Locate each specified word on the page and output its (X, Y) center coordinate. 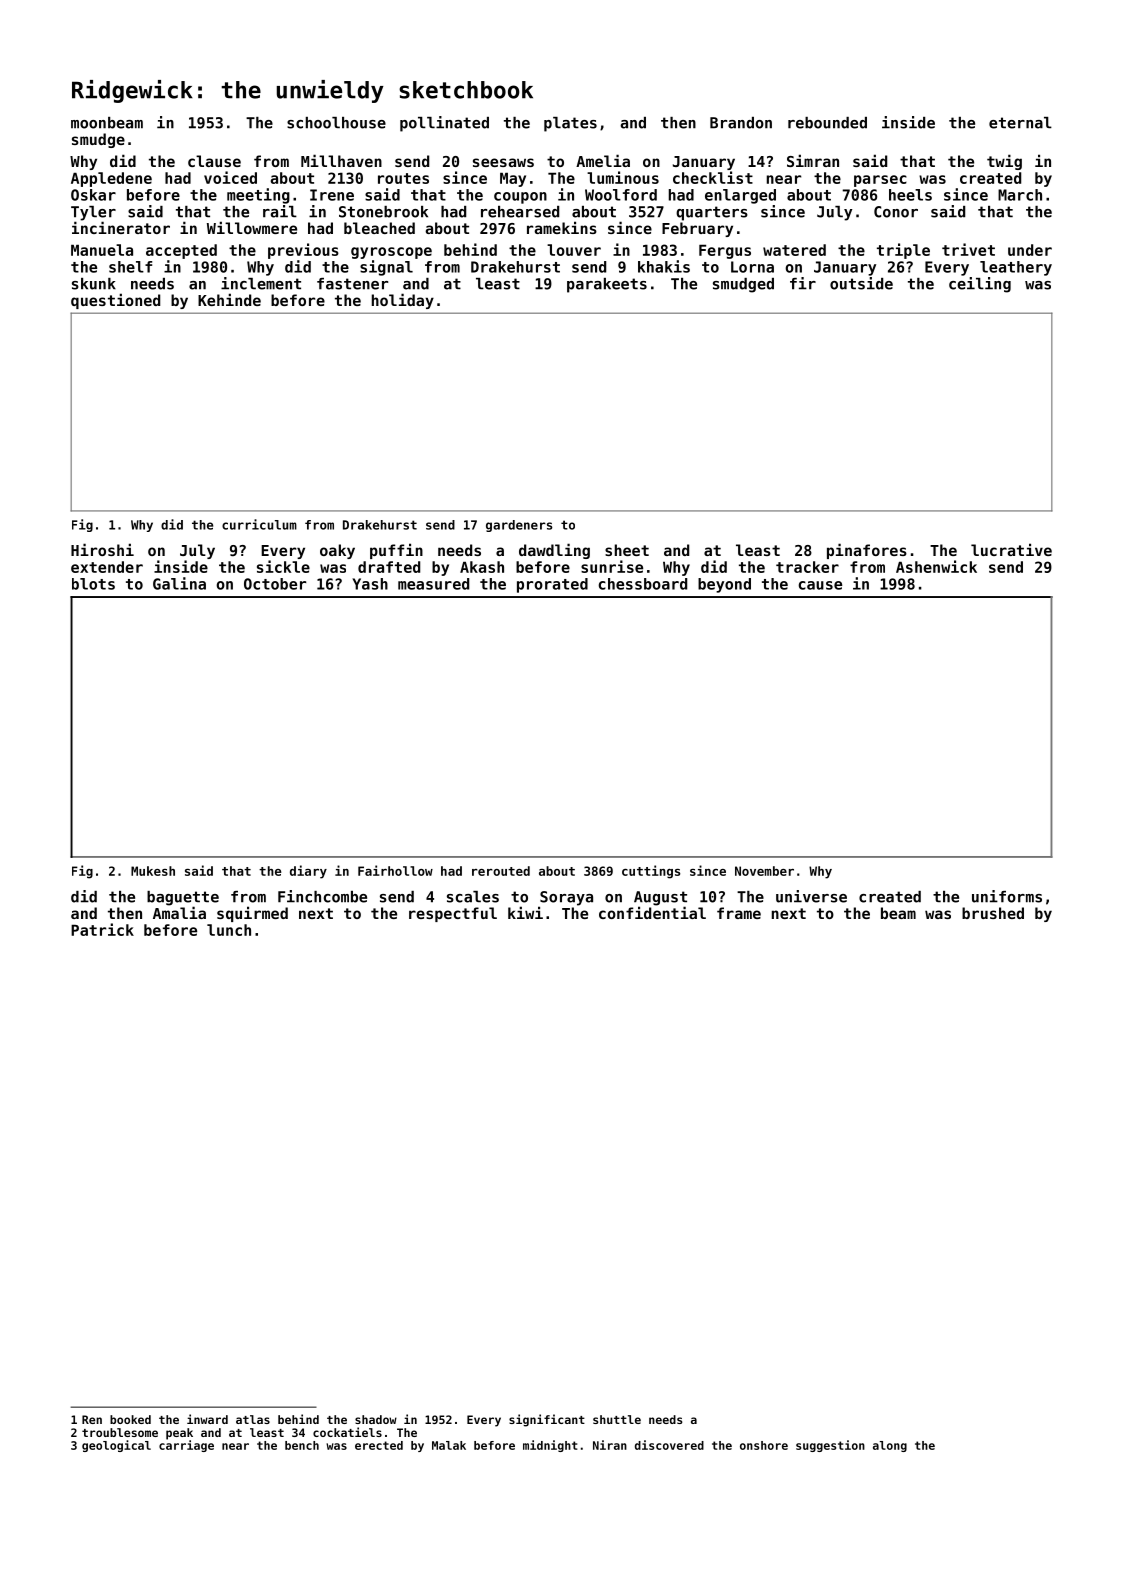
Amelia (603, 160)
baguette (183, 898)
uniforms (1007, 896)
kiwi (525, 912)
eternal (1020, 123)
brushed (993, 913)
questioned (115, 301)
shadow (376, 1419)
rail (280, 211)
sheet (627, 550)
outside (861, 283)
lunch (229, 930)
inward (207, 1419)
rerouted (501, 871)
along (890, 1446)
